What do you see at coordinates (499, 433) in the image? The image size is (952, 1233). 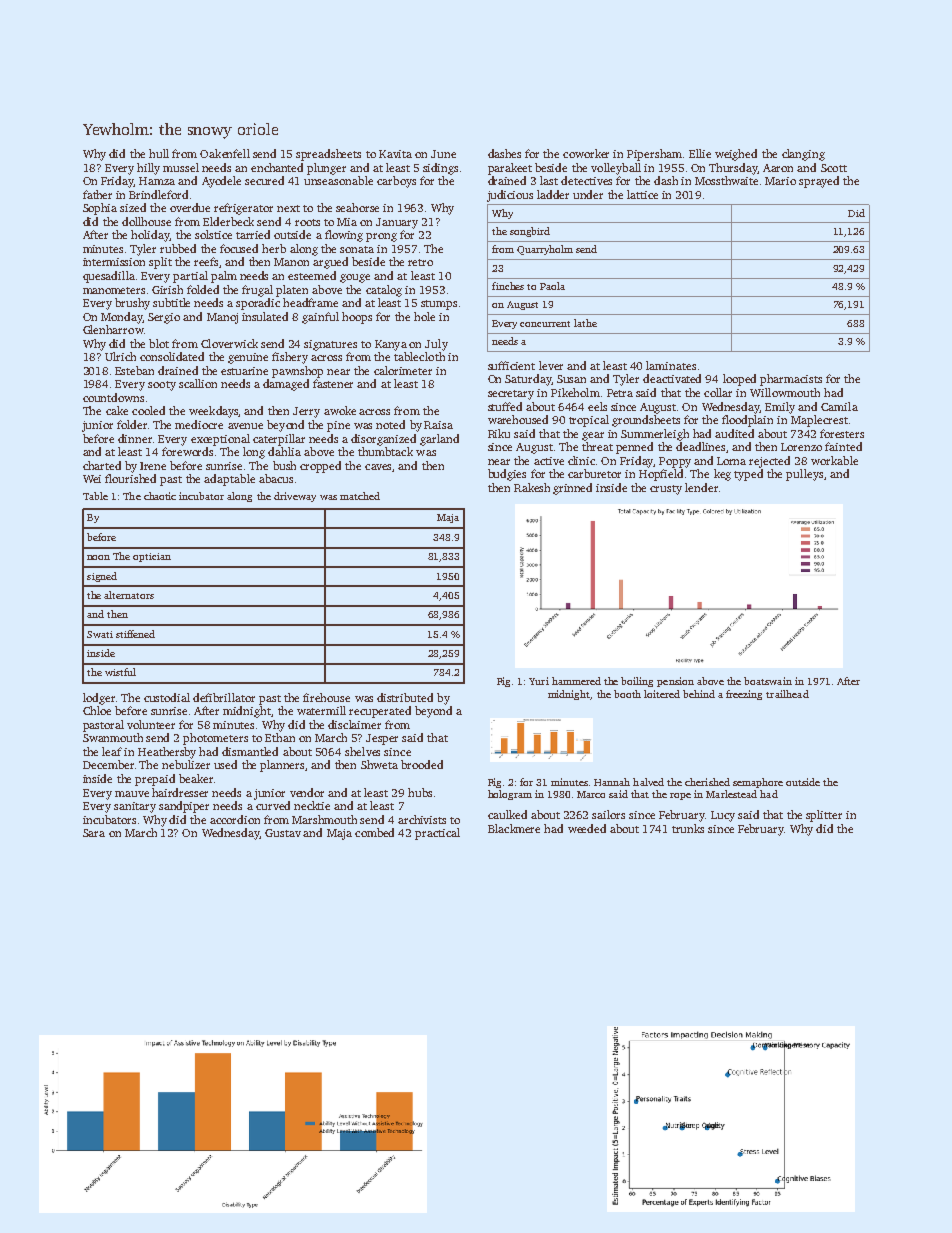 I see `Riku` at bounding box center [499, 433].
